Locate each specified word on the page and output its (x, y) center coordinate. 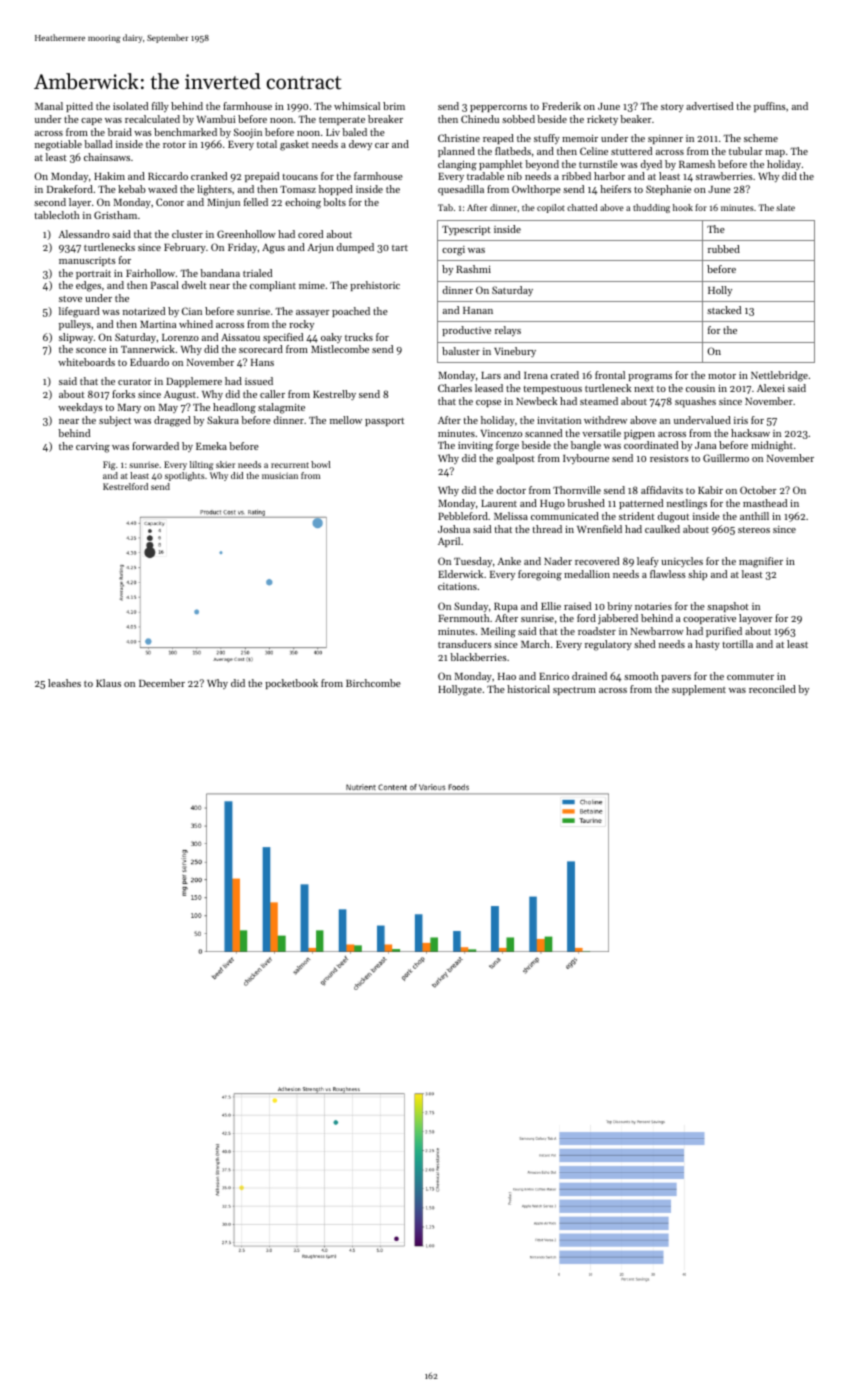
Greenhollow (246, 234)
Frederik (561, 106)
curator (135, 382)
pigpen (639, 435)
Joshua (454, 529)
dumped (355, 248)
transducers (465, 644)
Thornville (577, 490)
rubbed (724, 249)
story (672, 108)
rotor (174, 145)
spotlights (185, 476)
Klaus (108, 683)
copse (488, 403)
